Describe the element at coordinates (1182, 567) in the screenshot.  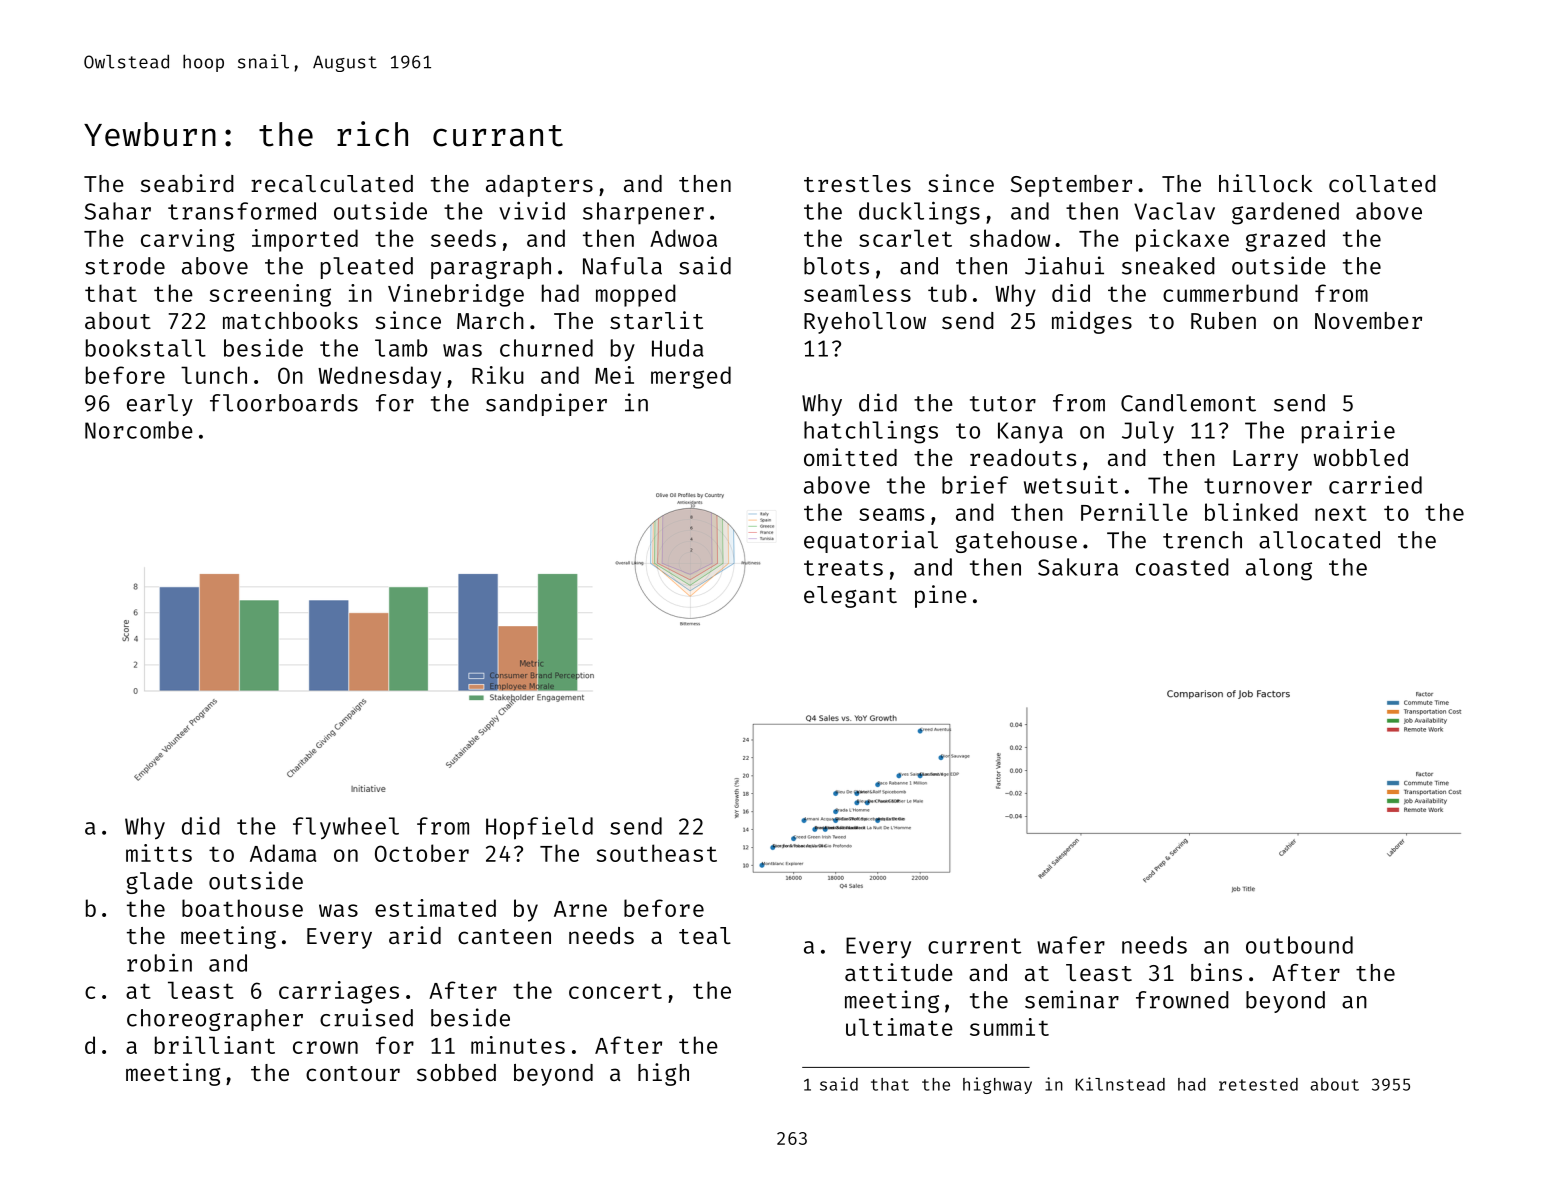
I see `coasted` at that location.
